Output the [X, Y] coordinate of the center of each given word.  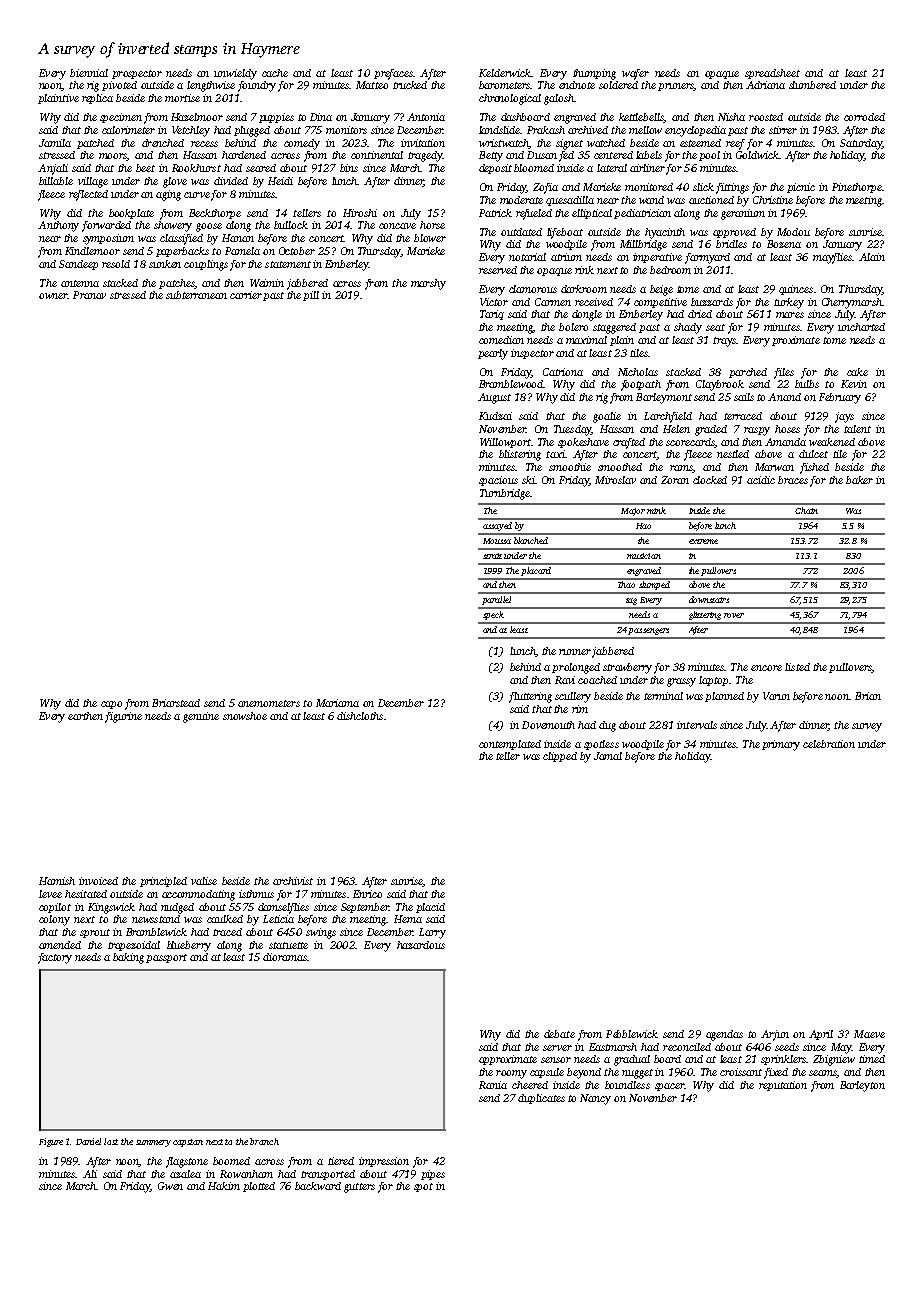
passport [166, 958]
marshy [428, 284]
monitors [346, 130]
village [93, 182]
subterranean [196, 295]
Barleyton [862, 1086]
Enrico [367, 894]
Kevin [854, 384]
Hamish [57, 881]
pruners [676, 87]
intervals [697, 725]
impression [384, 1162]
